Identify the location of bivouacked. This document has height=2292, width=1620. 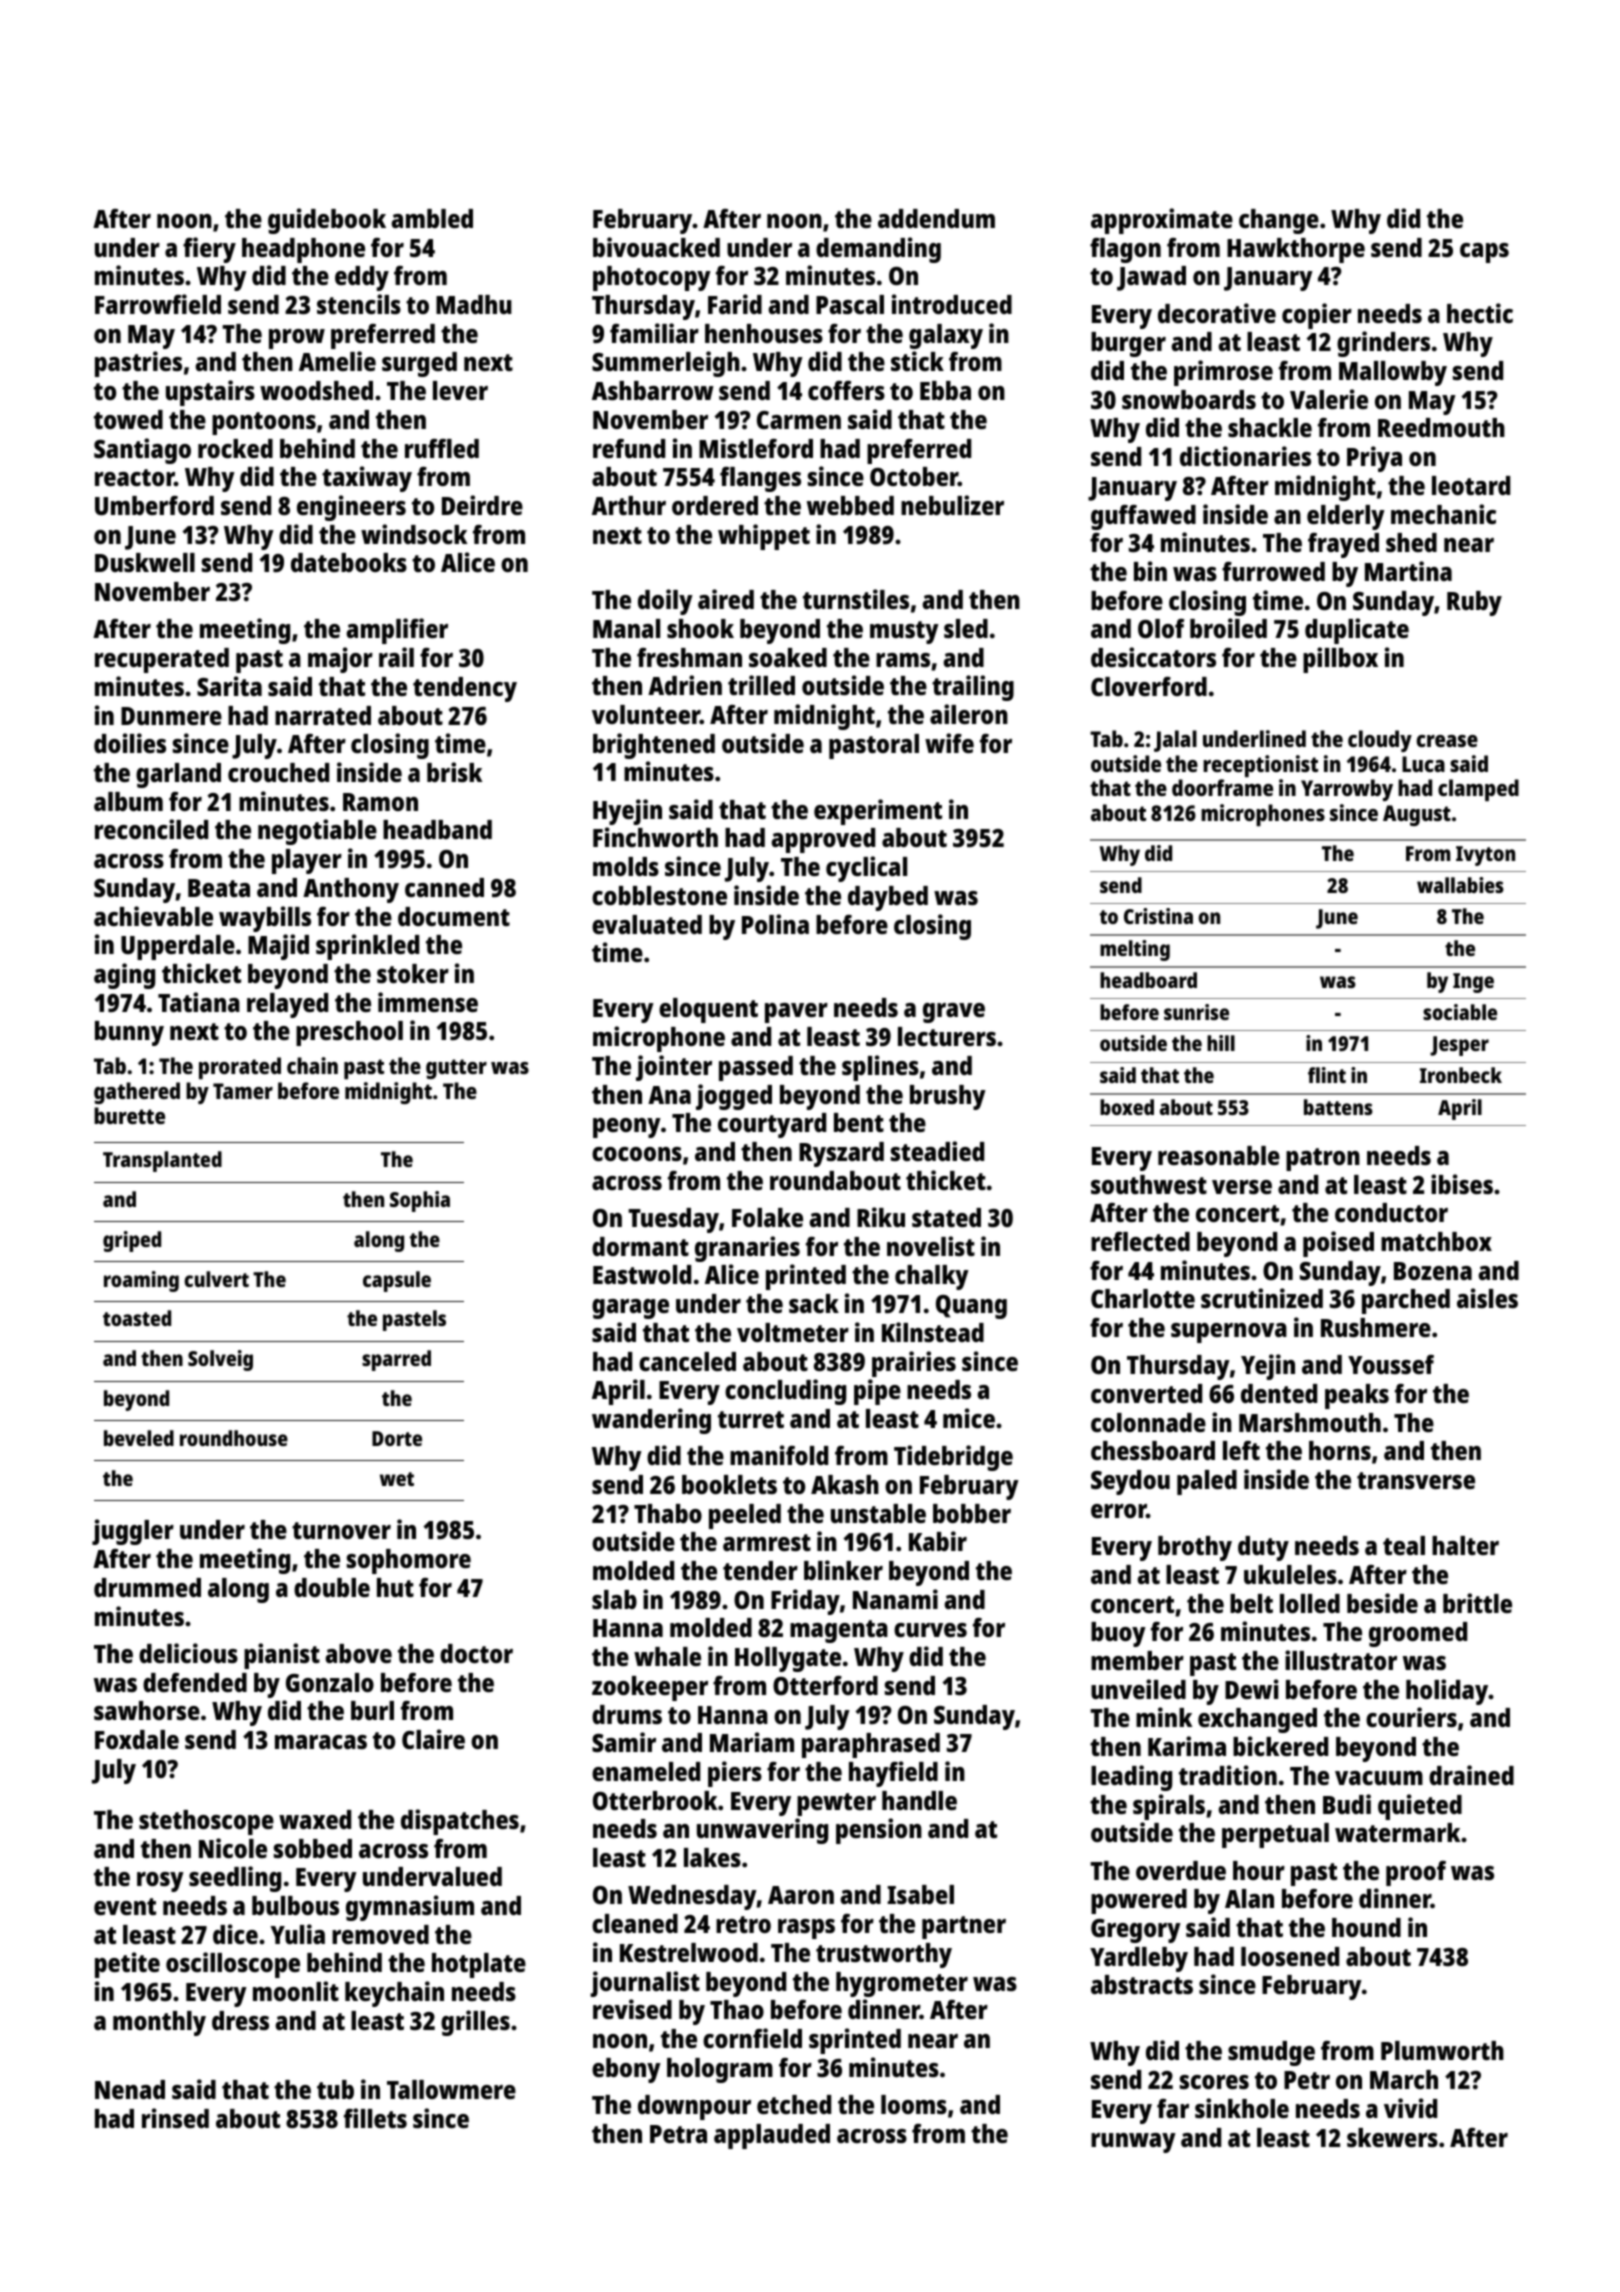
(656, 247).
